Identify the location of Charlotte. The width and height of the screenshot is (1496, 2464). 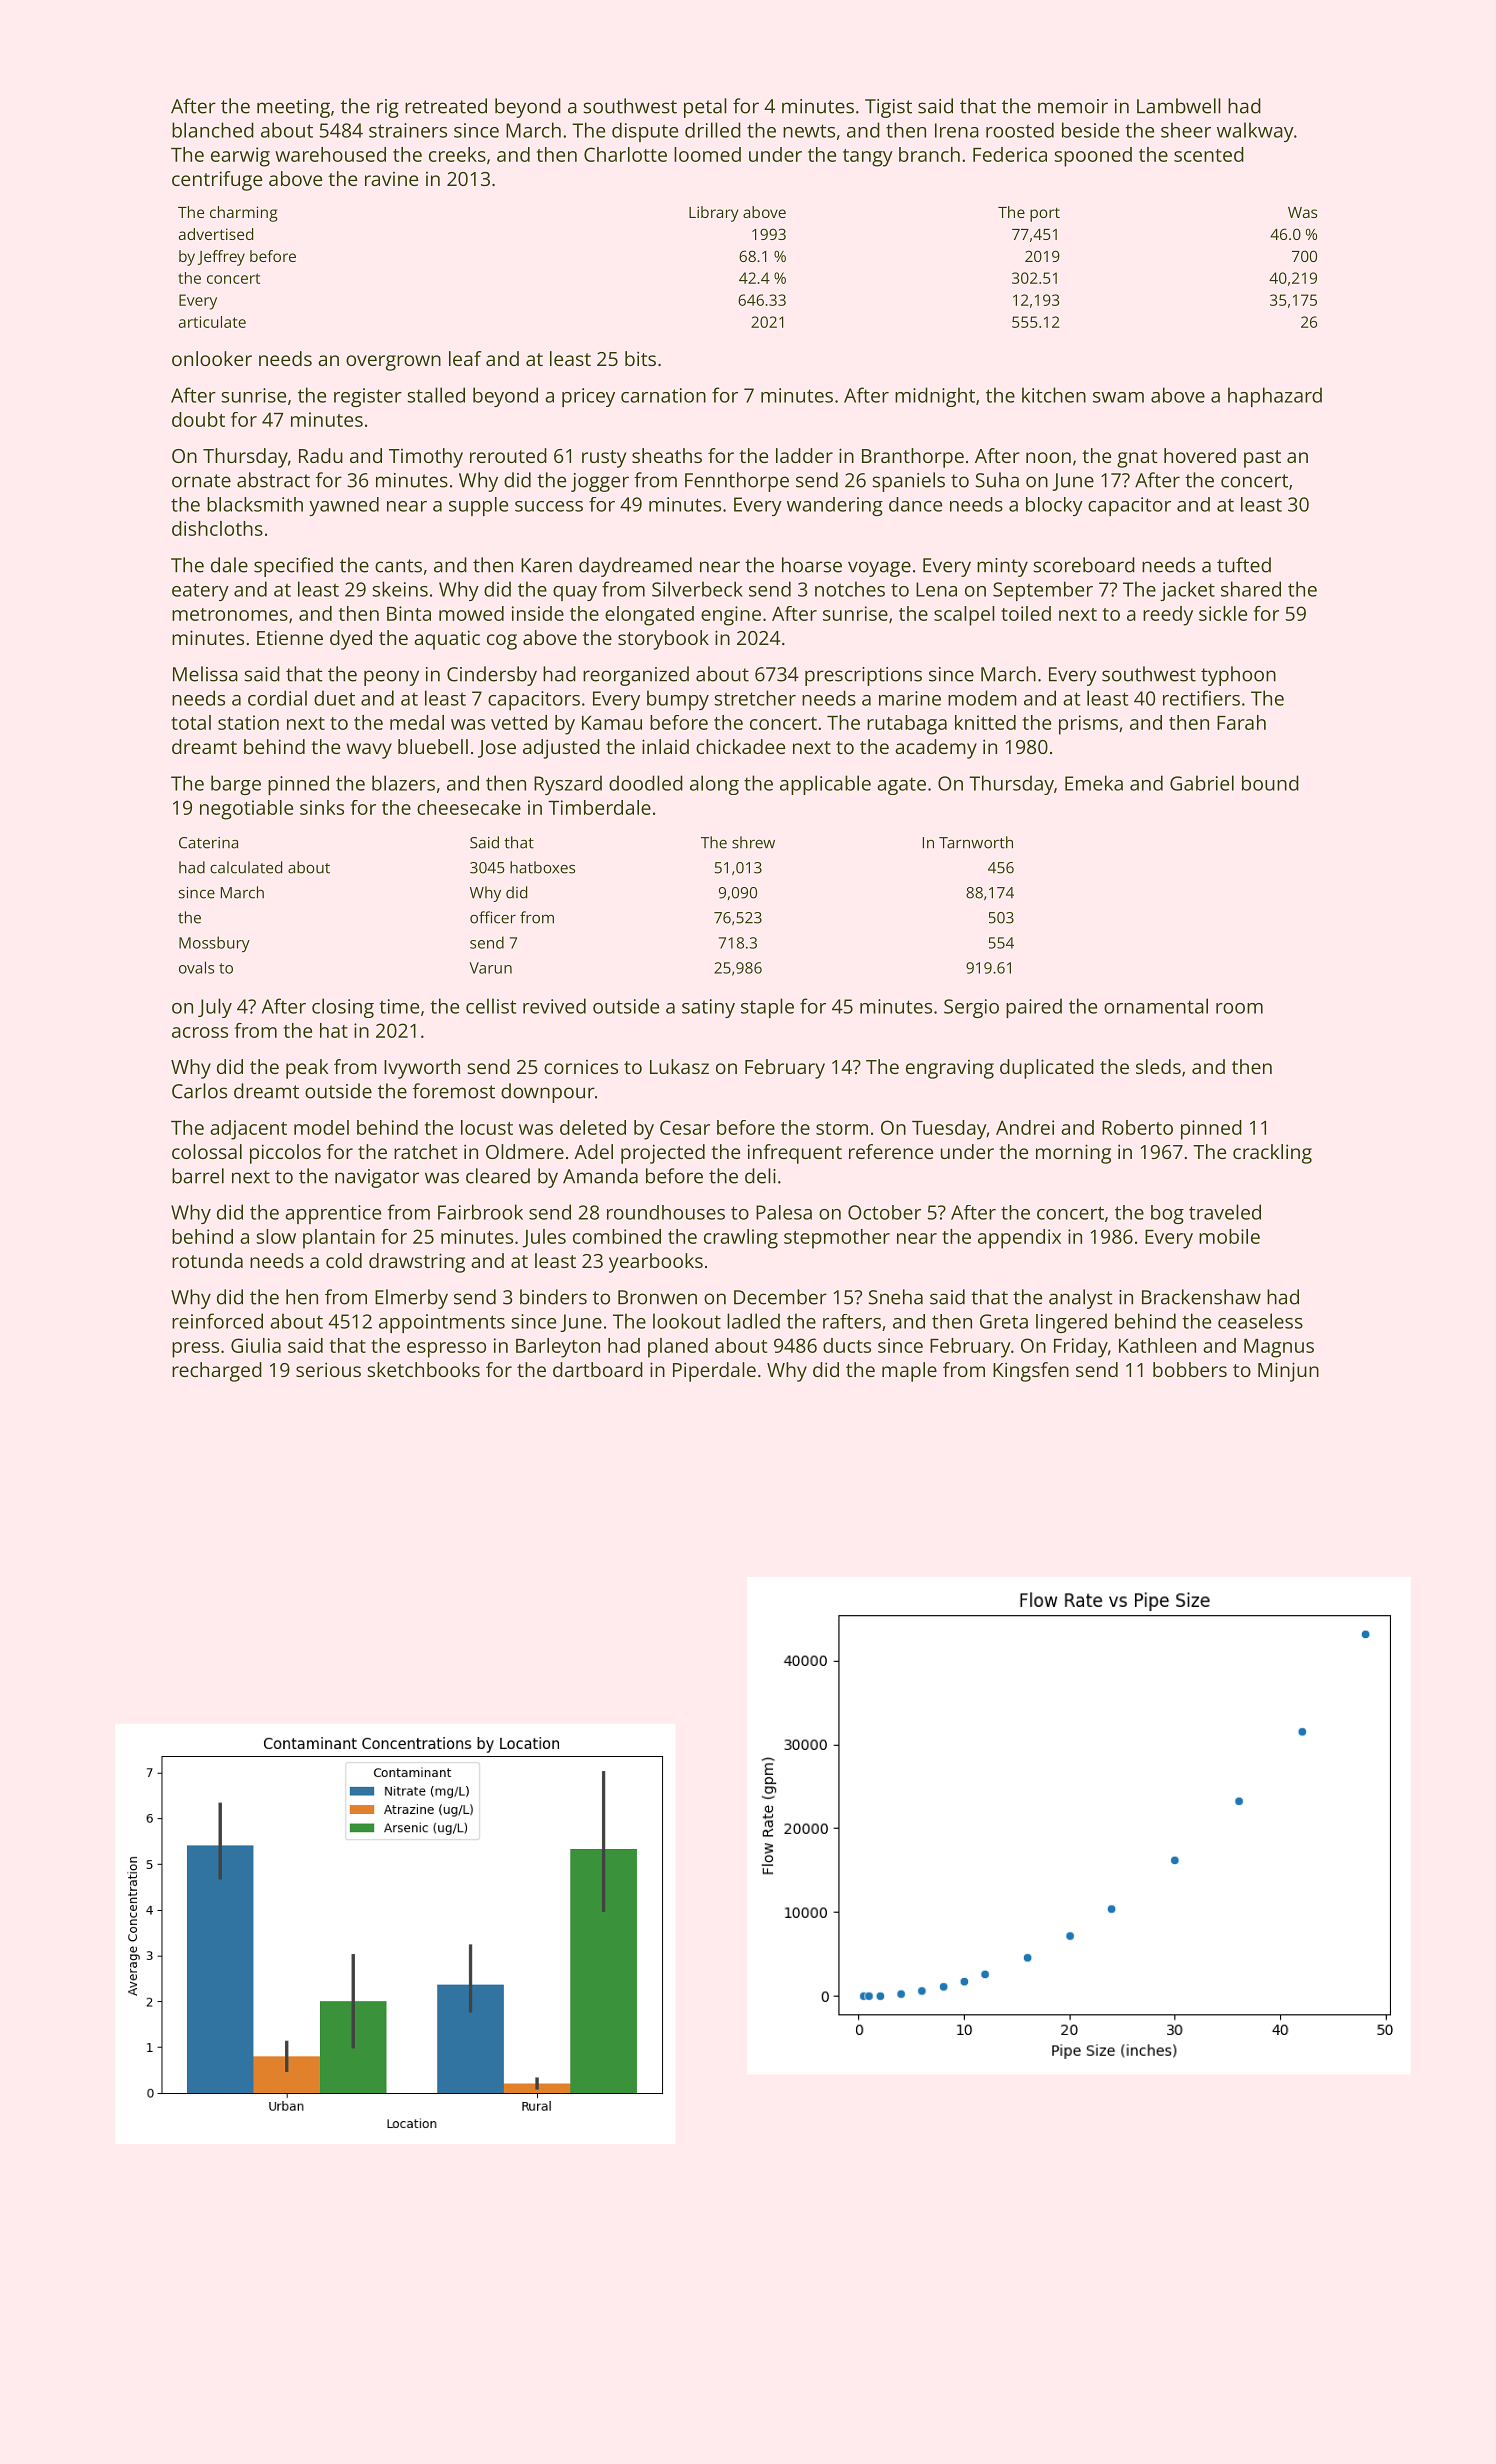
(625, 154).
